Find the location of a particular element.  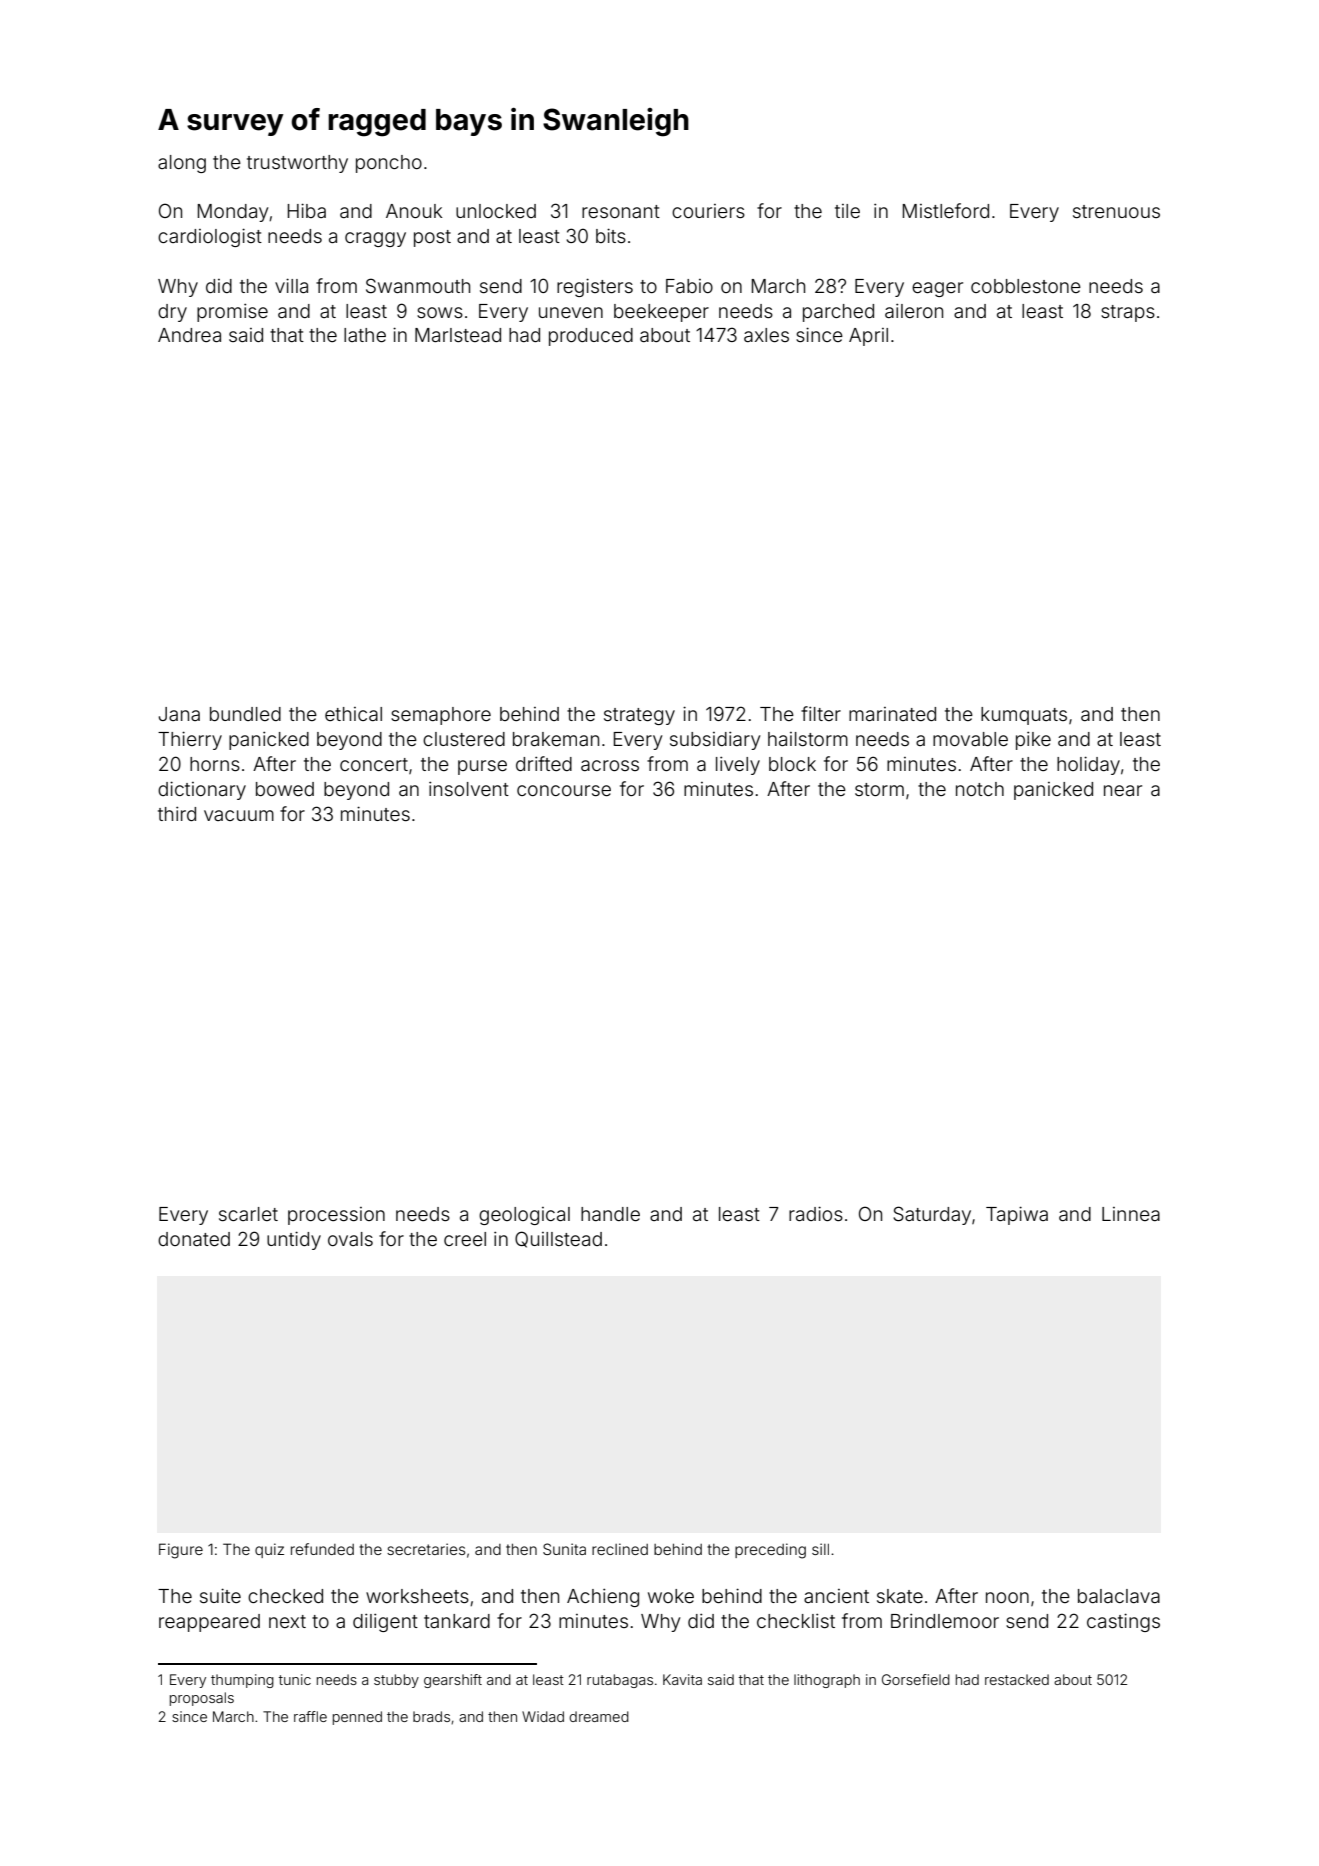

brakeman is located at coordinates (556, 739).
